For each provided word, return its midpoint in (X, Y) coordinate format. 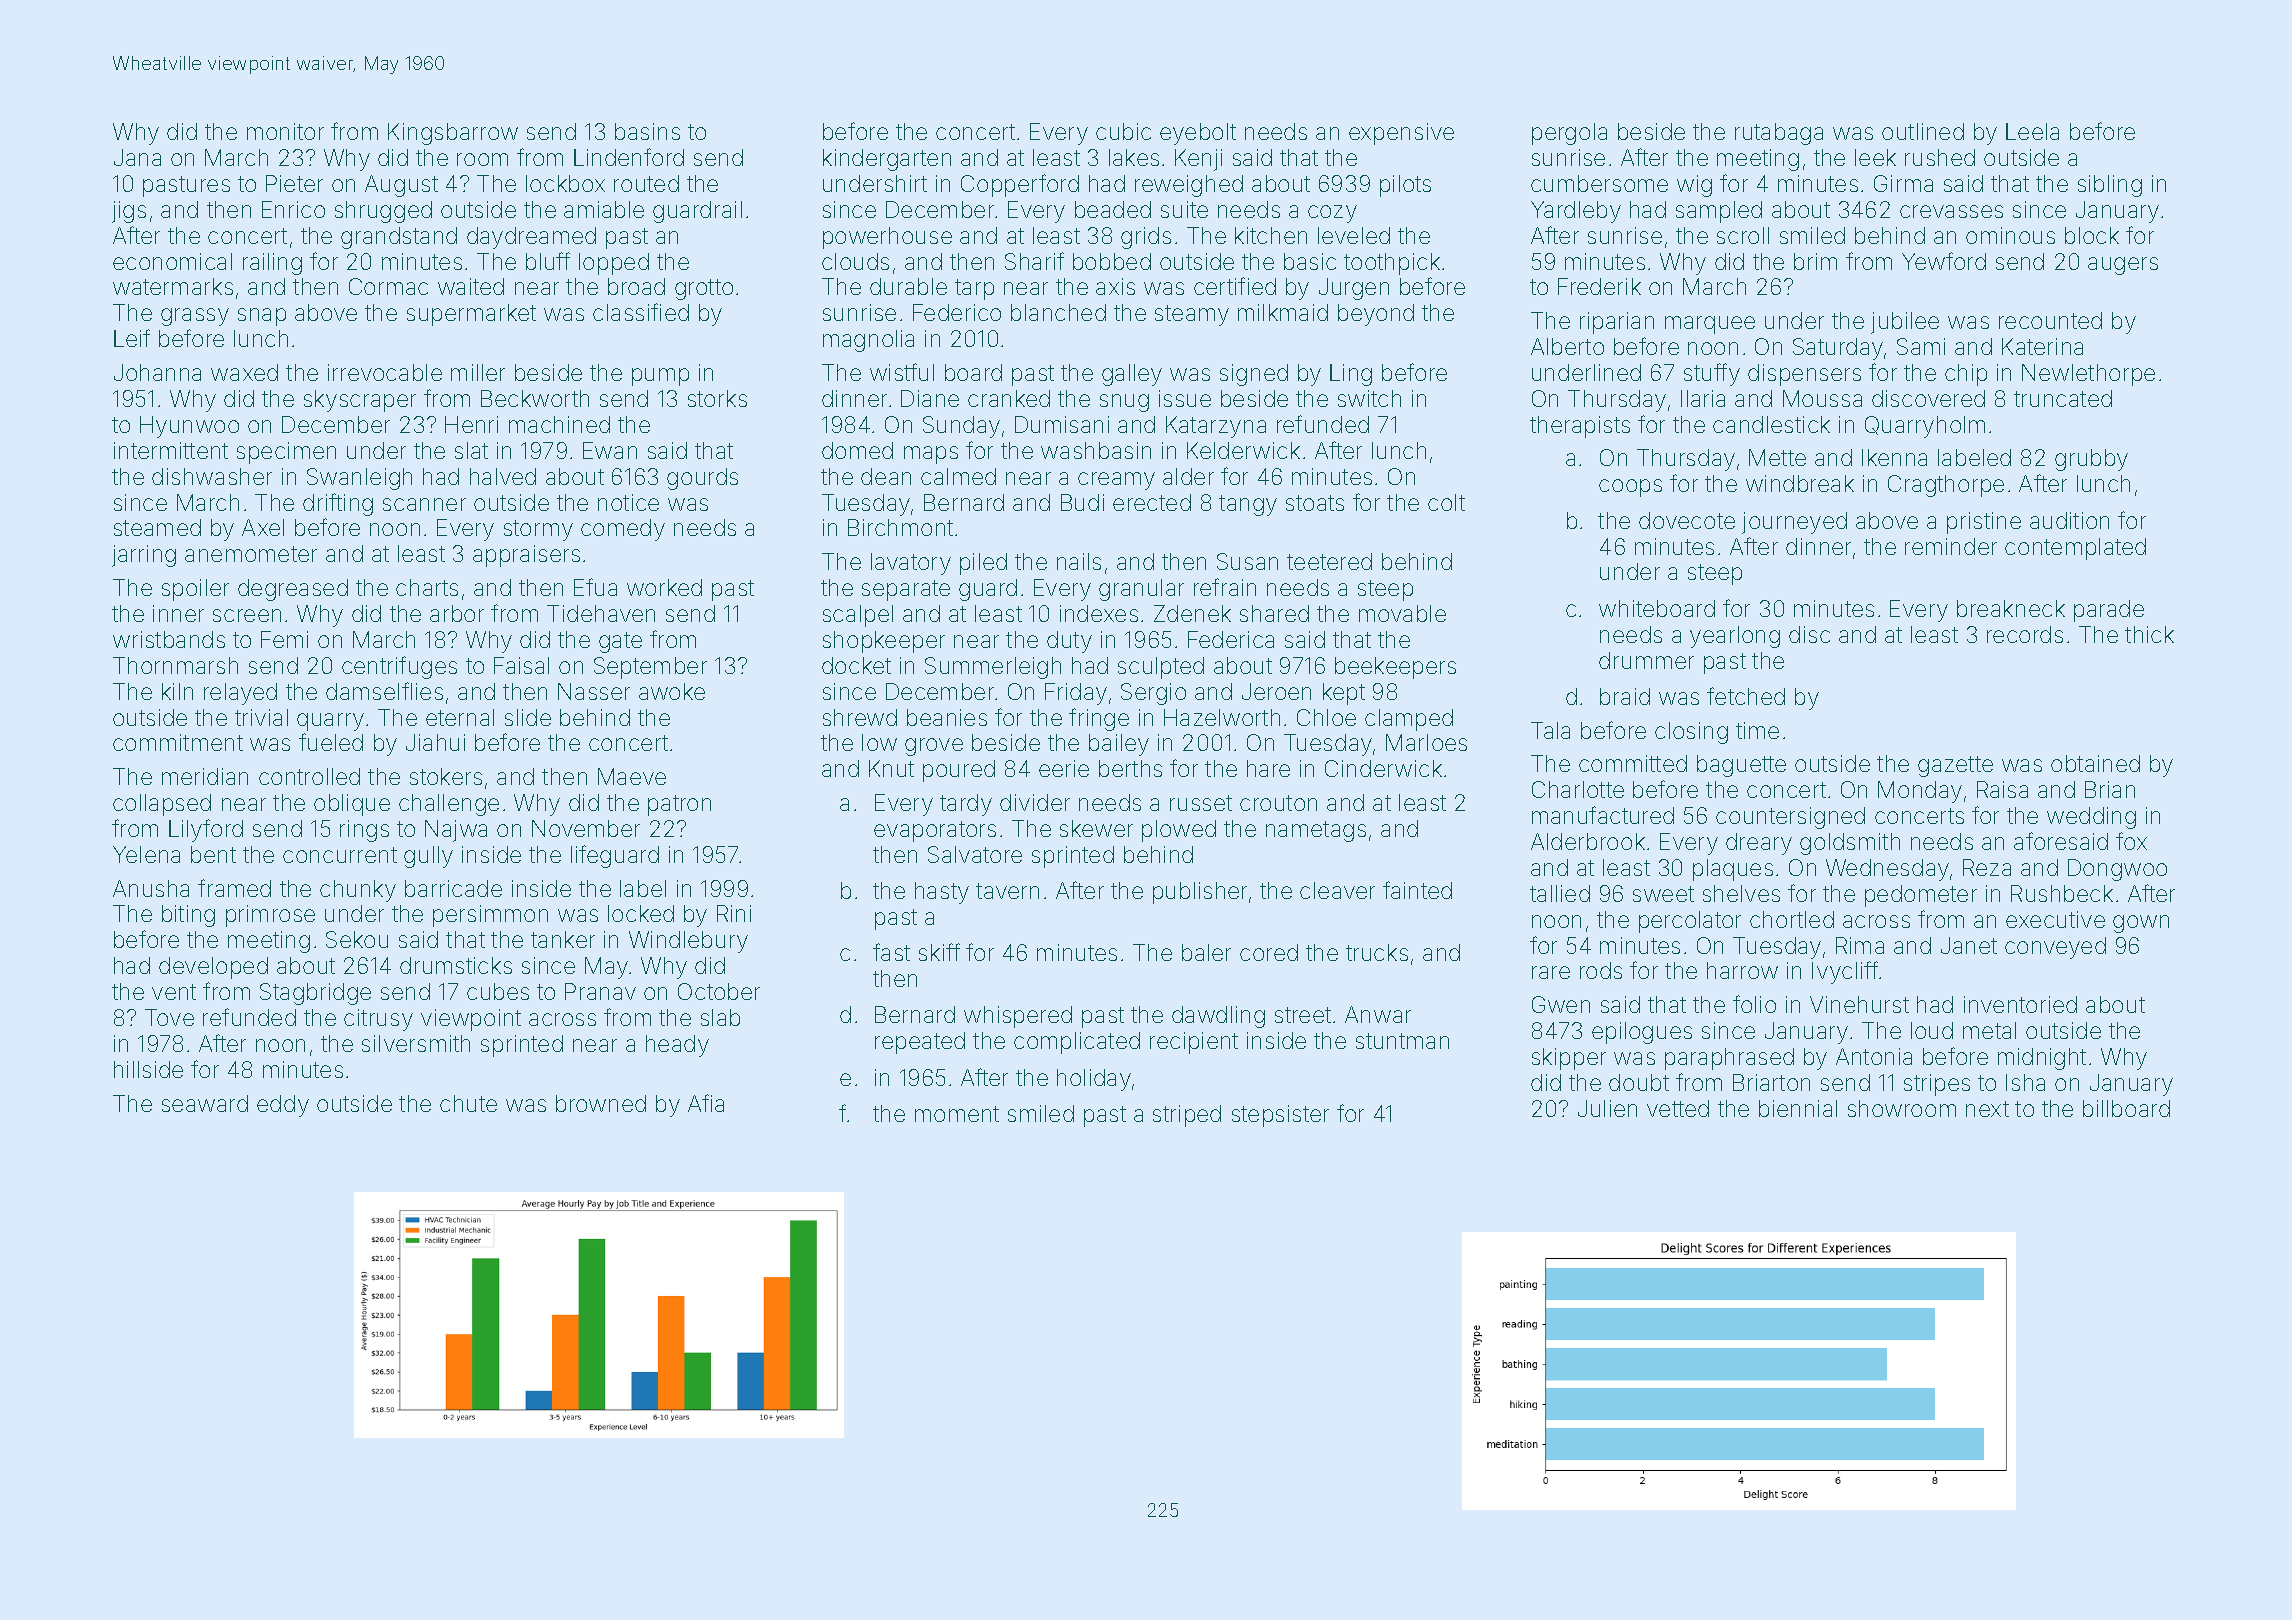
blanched (1058, 312)
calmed (958, 476)
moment (957, 1114)
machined (559, 424)
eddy (283, 1106)
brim (1815, 261)
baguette (1741, 766)
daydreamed (531, 238)
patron (679, 805)
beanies (947, 717)
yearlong (1735, 637)
